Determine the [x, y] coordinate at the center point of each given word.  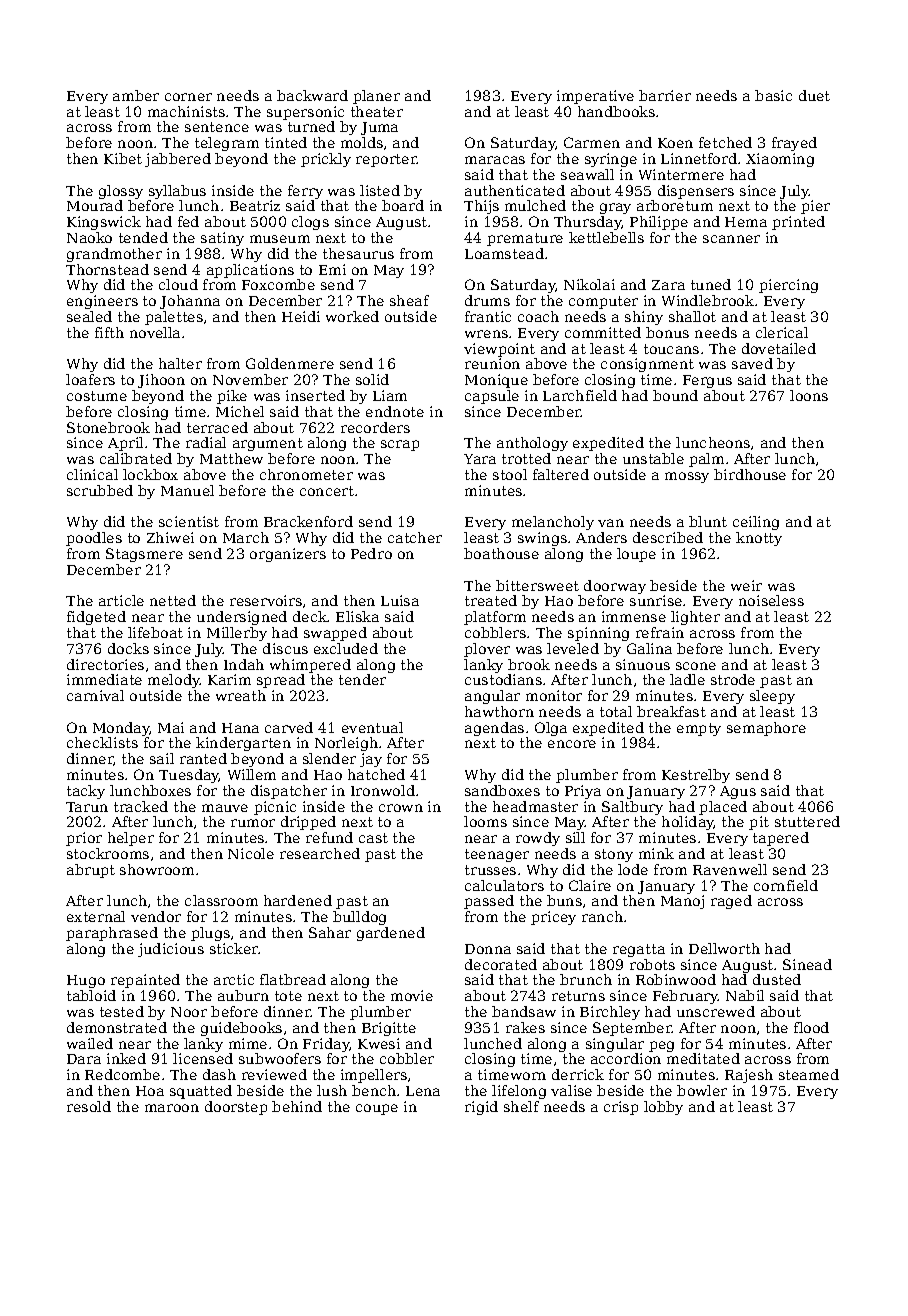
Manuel [187, 490]
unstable [653, 458]
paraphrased [112, 934]
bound [675, 395]
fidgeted [96, 618]
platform [495, 618]
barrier [665, 95]
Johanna [190, 302]
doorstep [236, 1108]
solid [372, 379]
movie [412, 995]
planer [376, 97]
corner [188, 97]
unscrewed [716, 1011]
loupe [636, 555]
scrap [400, 445]
